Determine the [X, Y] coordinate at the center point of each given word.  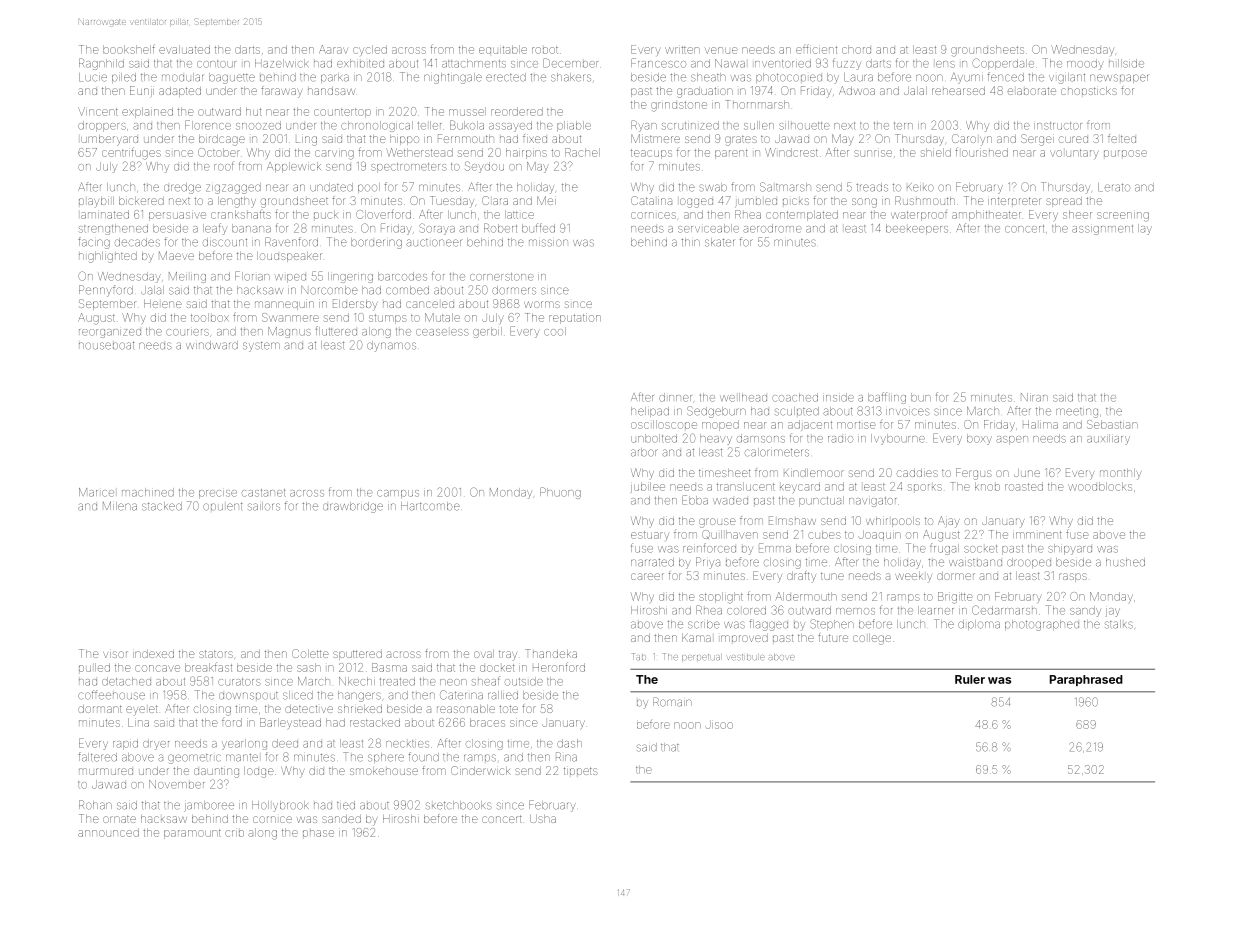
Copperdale [1003, 64]
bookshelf [129, 49]
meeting [1077, 413]
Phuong [560, 493]
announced [108, 832]
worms [542, 304]
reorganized [110, 333]
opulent [222, 507]
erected [506, 77]
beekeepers [917, 229]
